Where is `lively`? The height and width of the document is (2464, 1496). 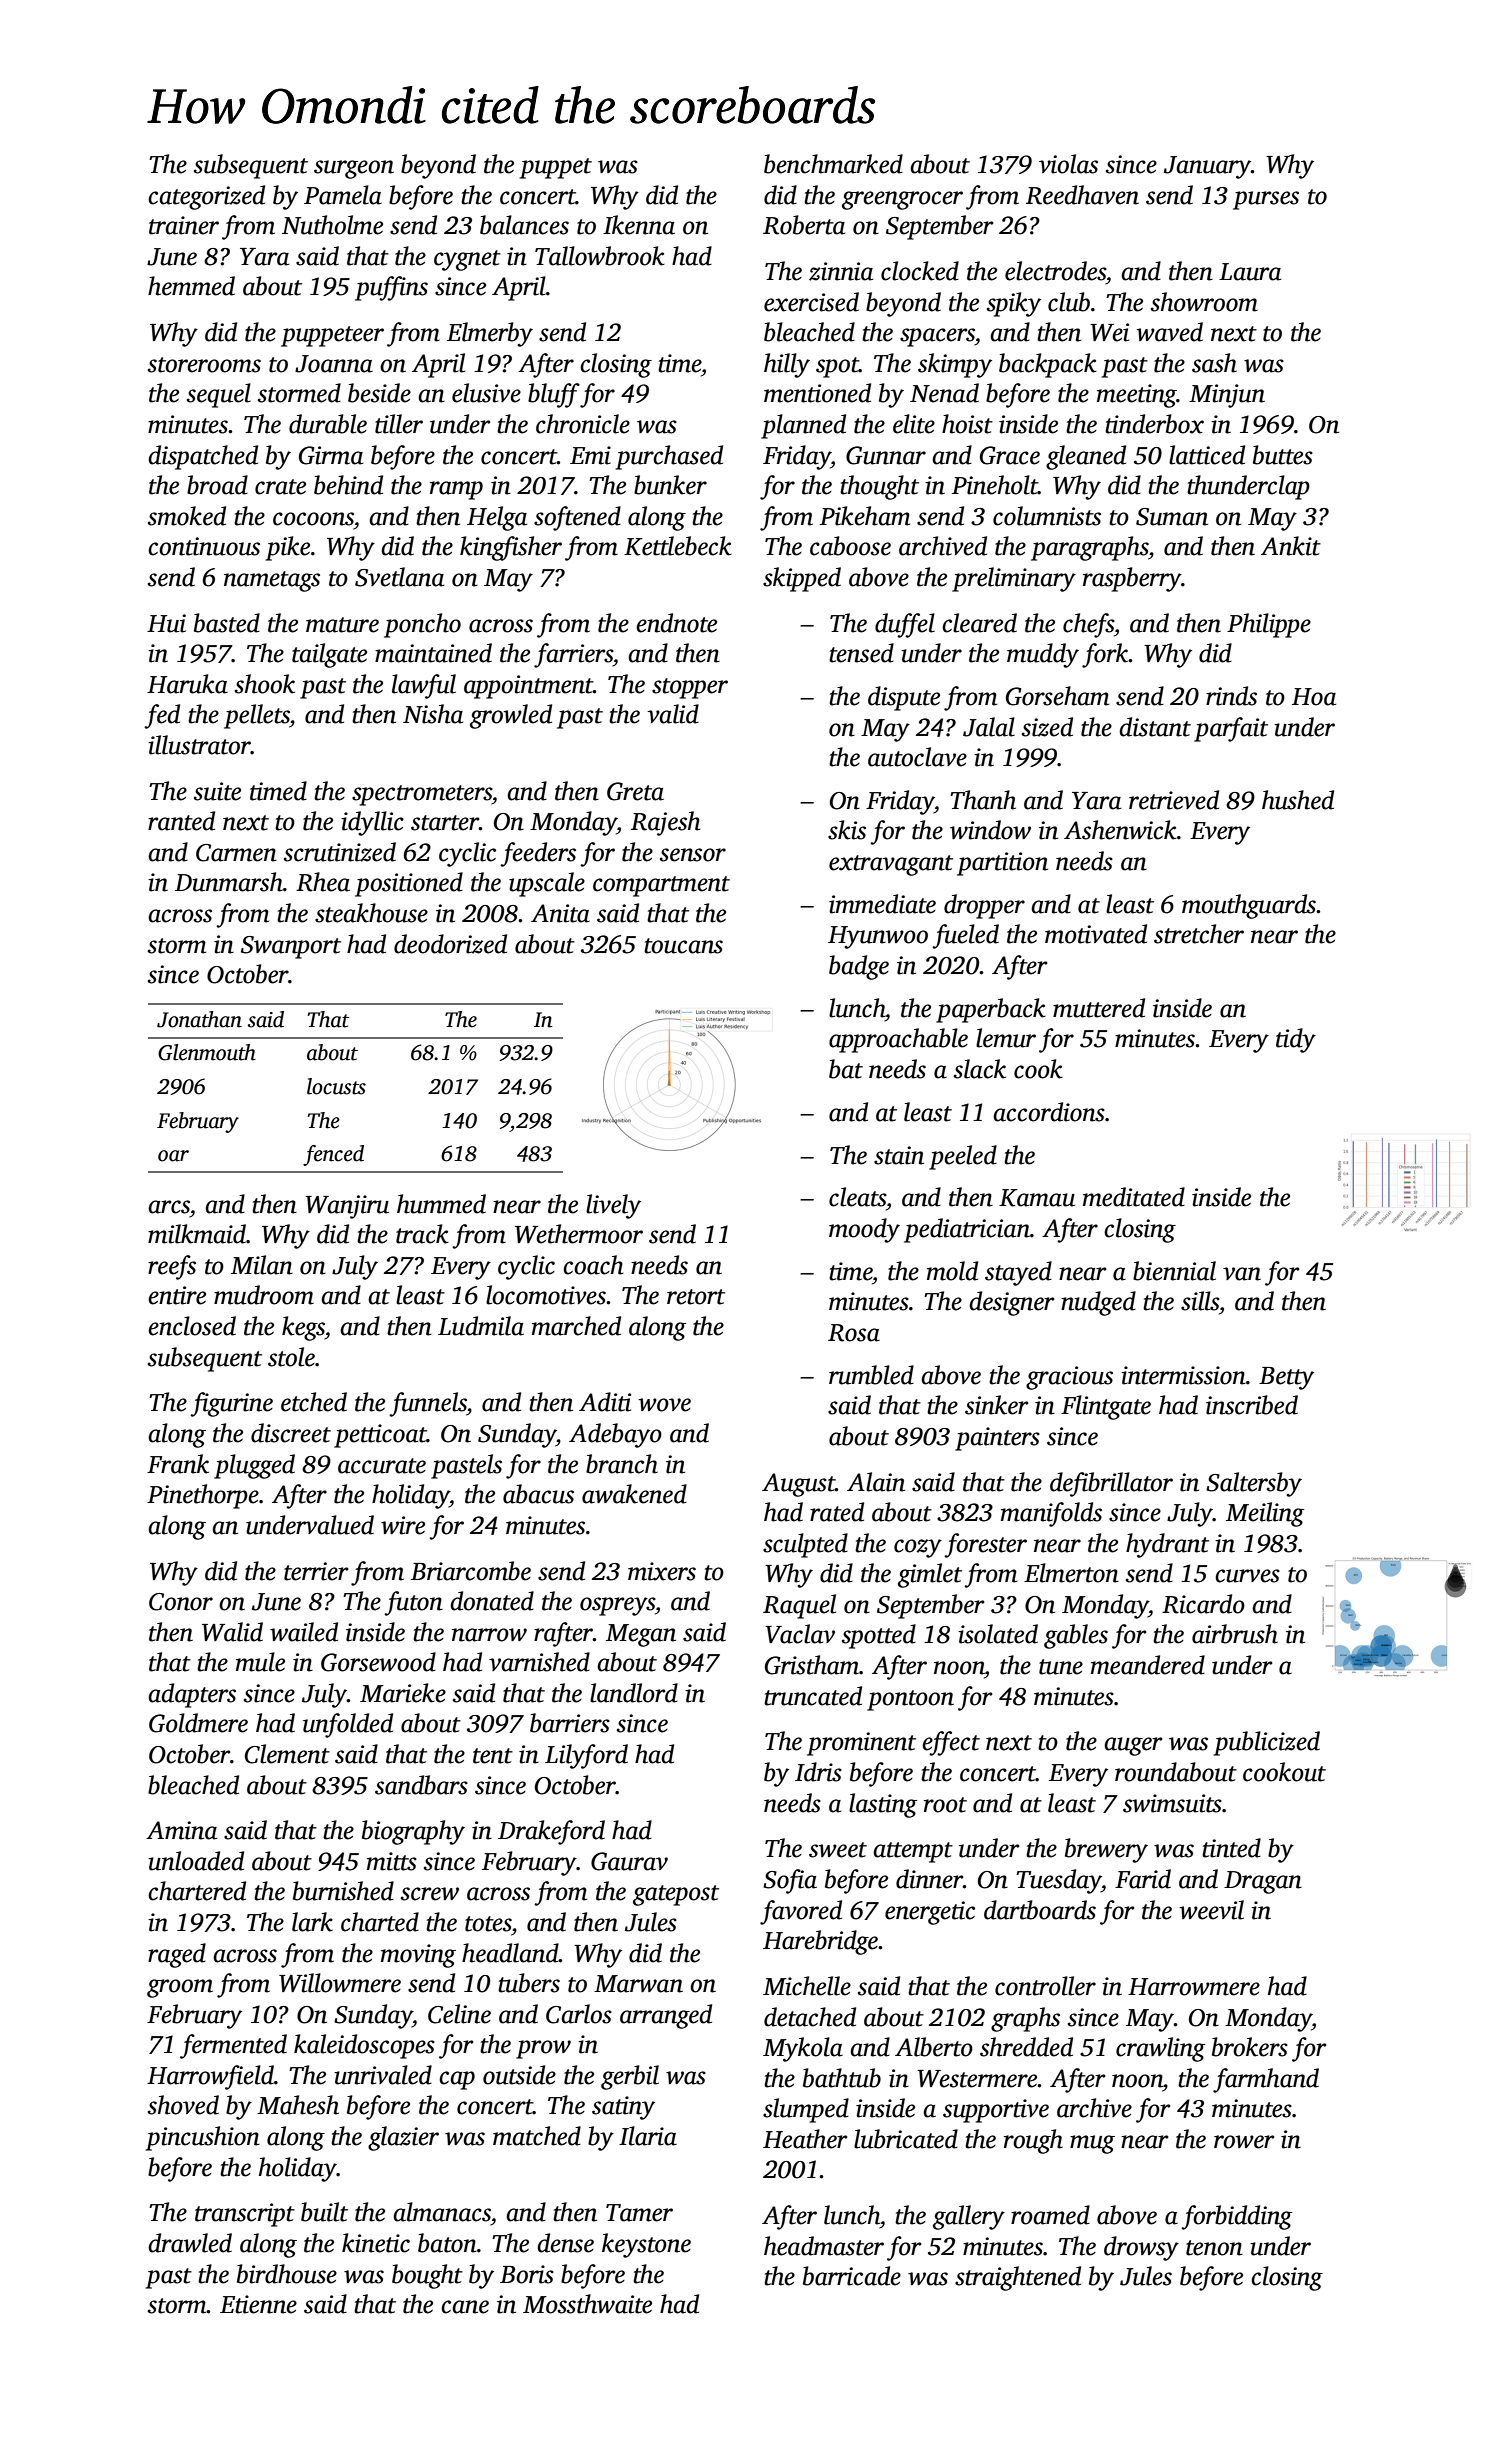 lively is located at coordinates (613, 1206).
